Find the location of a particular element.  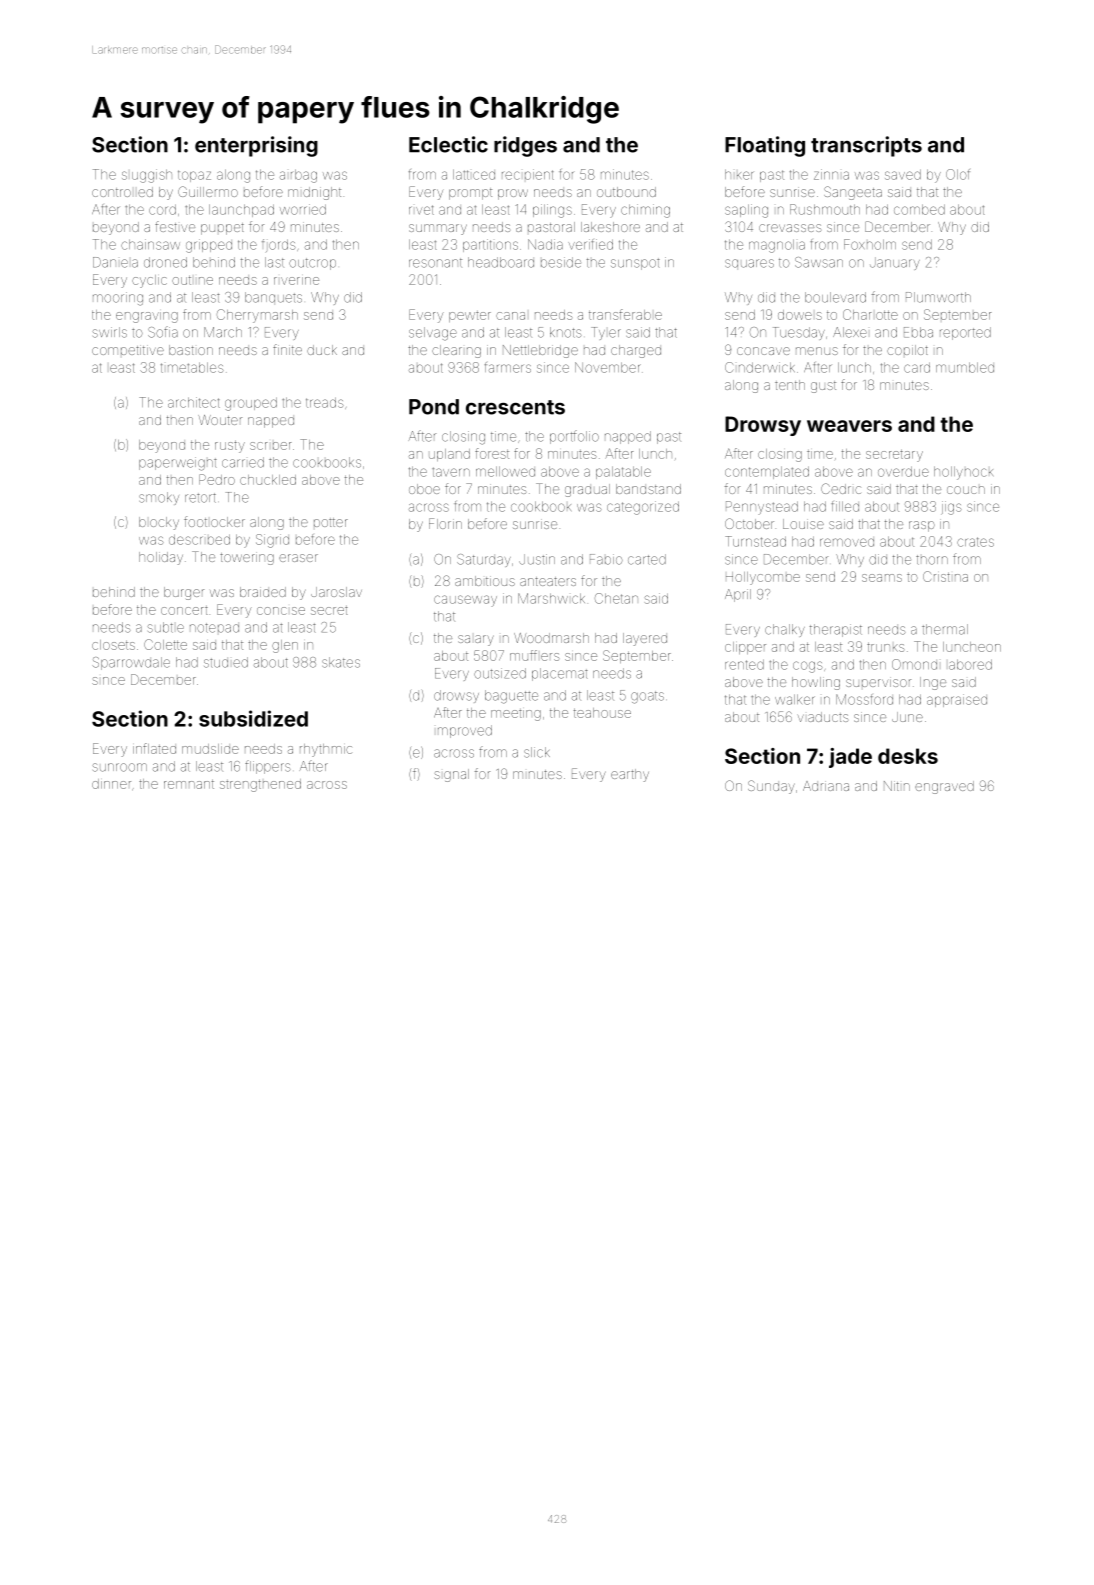

rented is located at coordinates (744, 664).
